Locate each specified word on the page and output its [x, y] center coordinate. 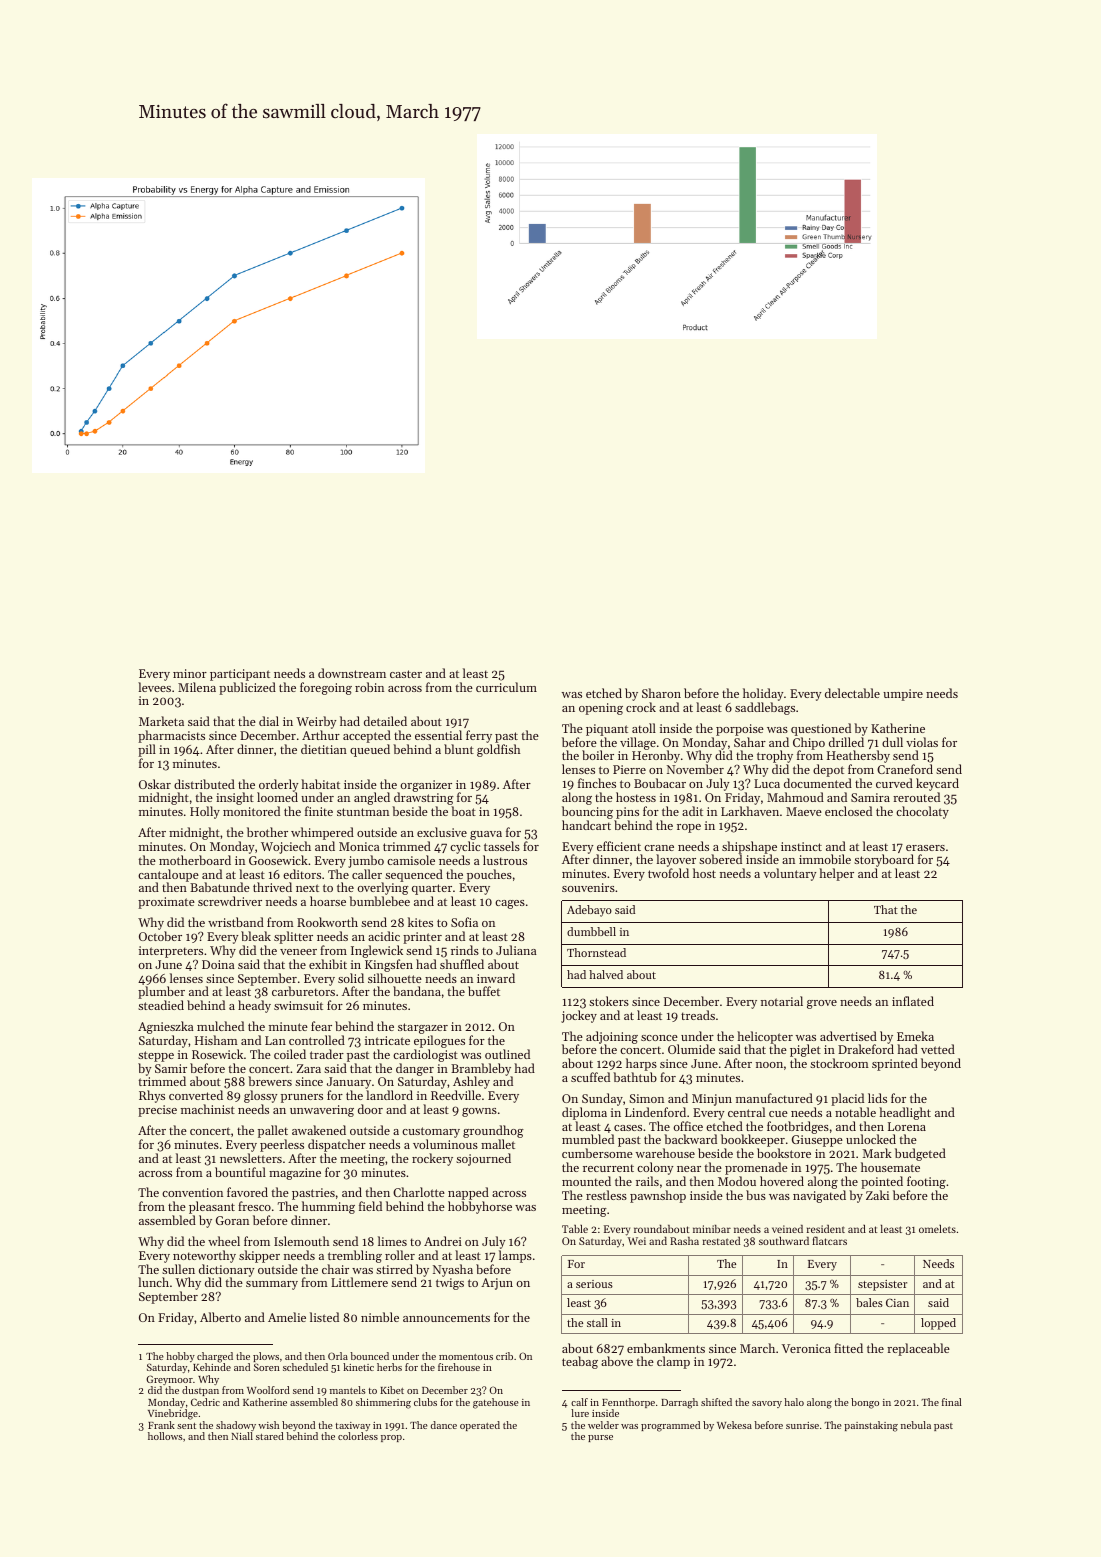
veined [787, 1229]
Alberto [220, 1317]
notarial [782, 1001]
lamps [515, 1256]
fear [321, 1026]
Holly [205, 812]
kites [420, 922]
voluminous [445, 1144]
